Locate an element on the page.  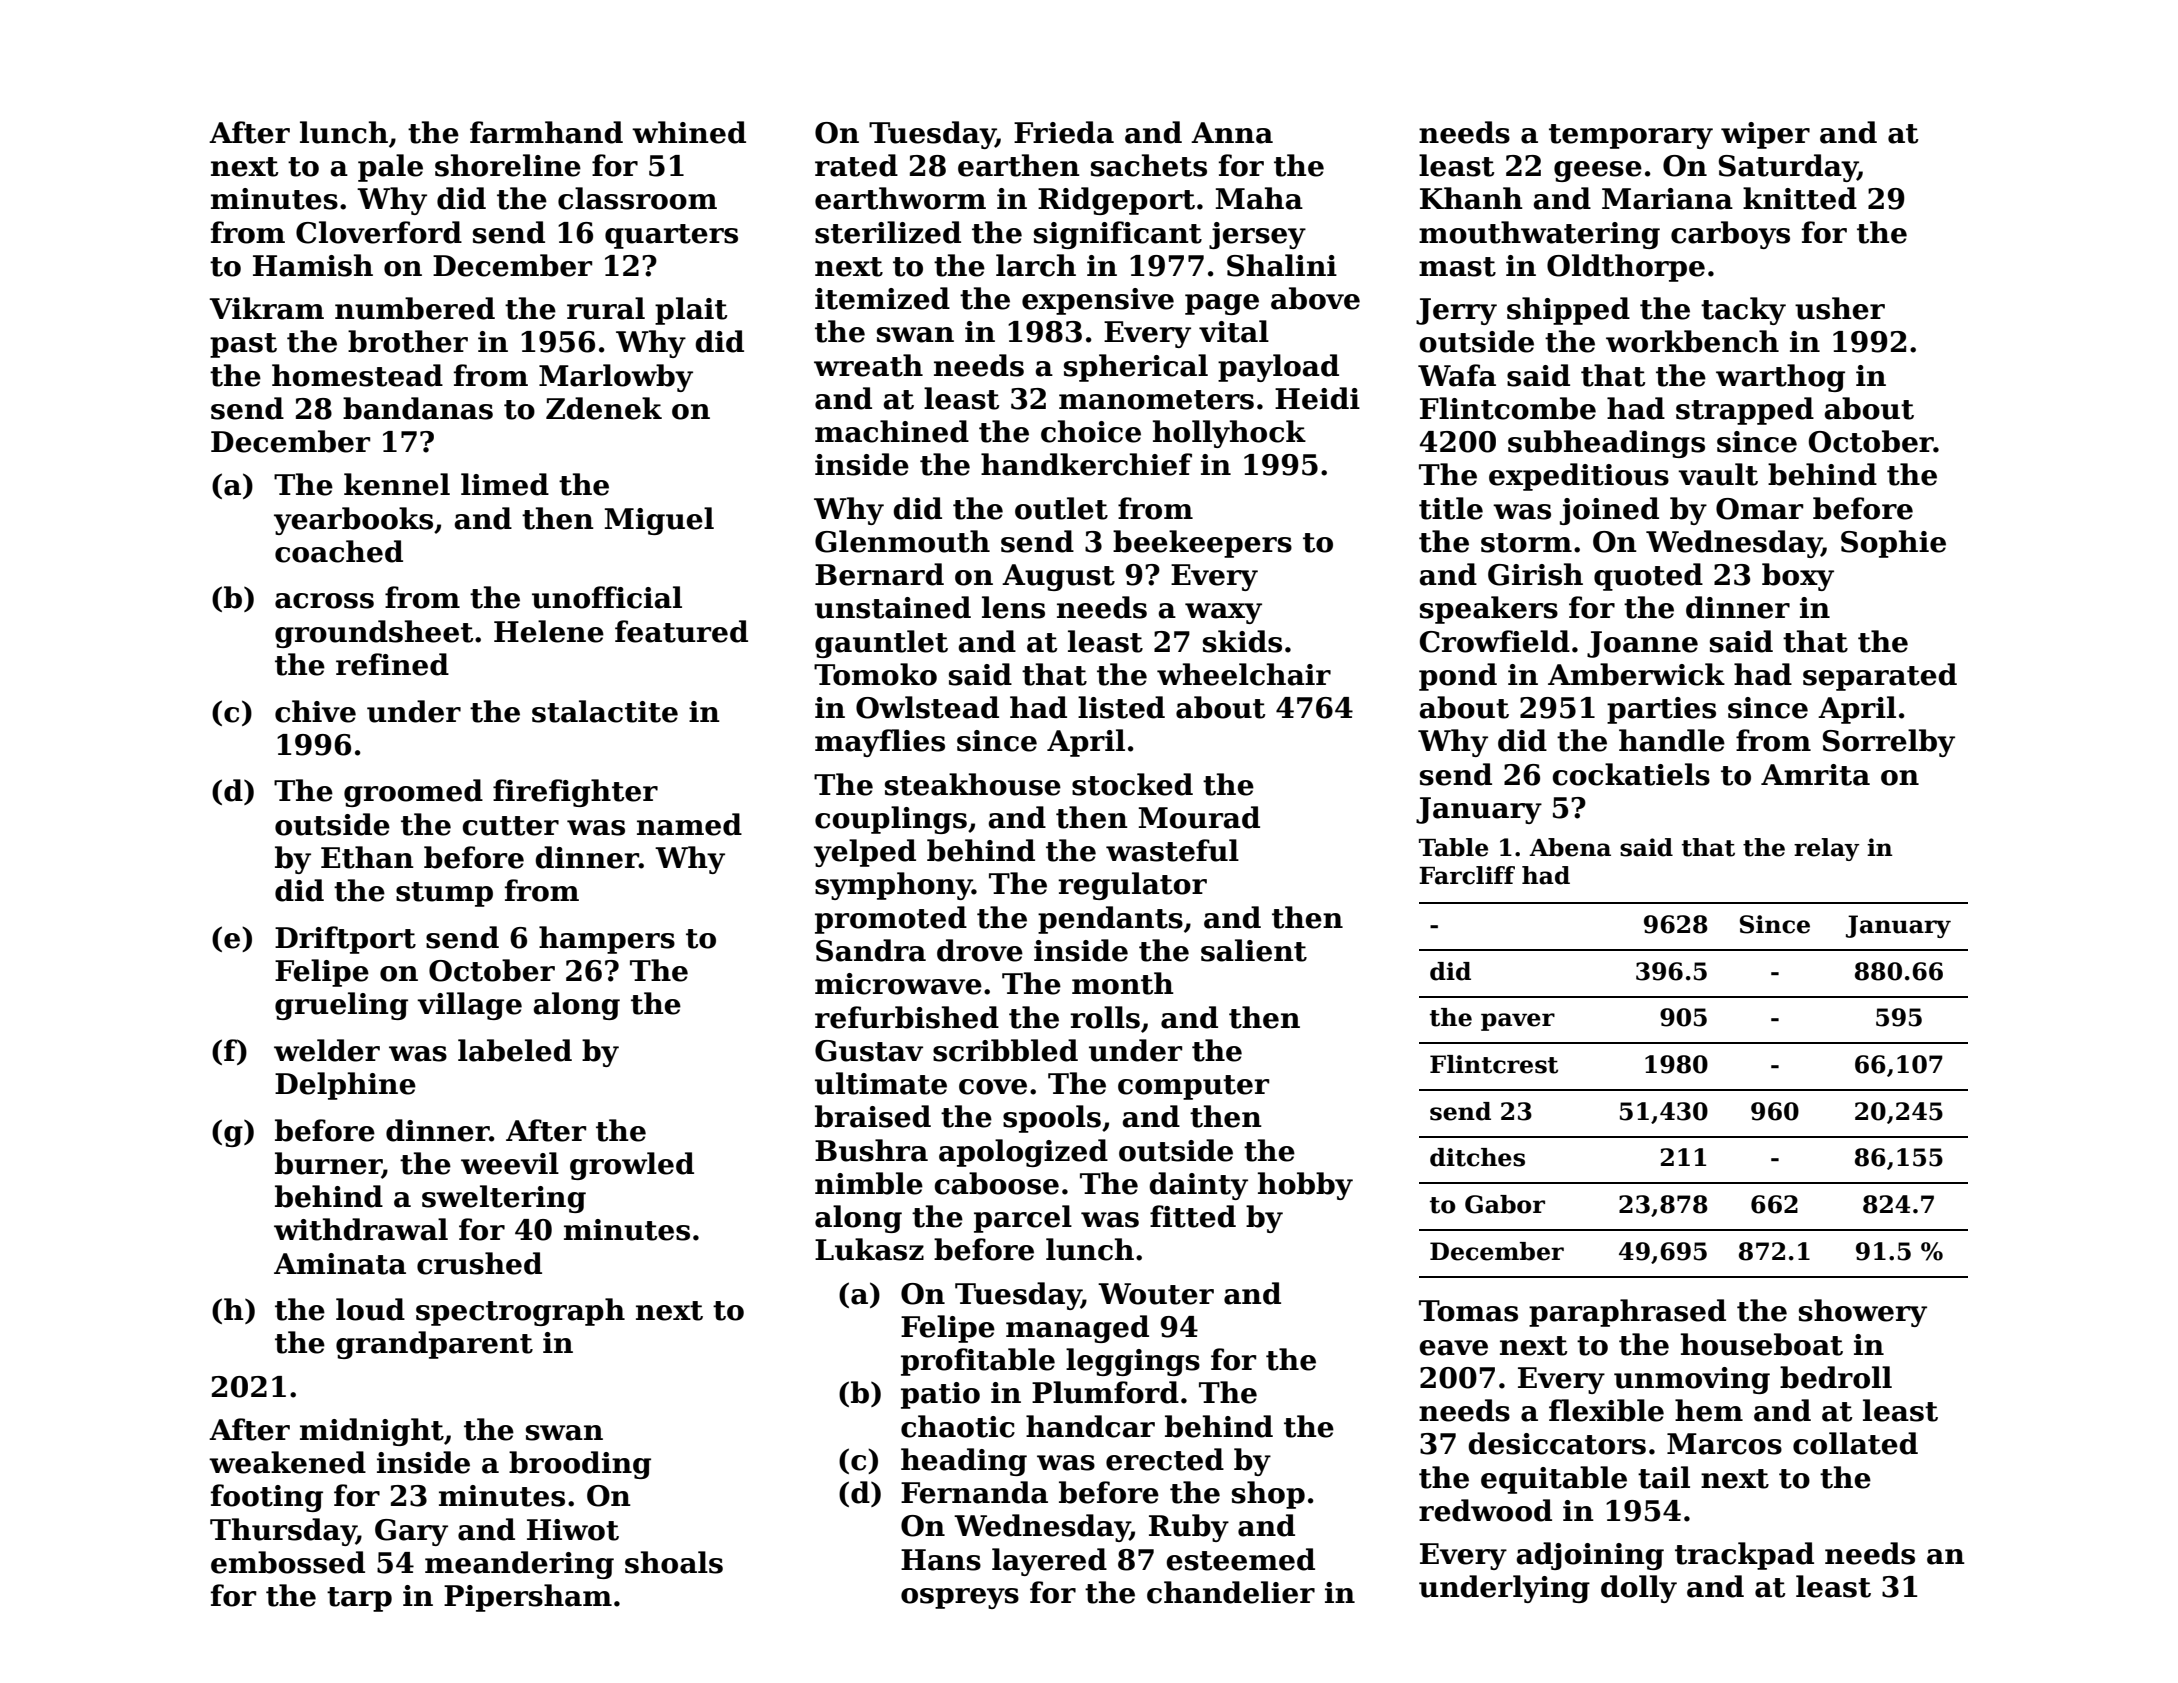
speakers is located at coordinates (1489, 610).
